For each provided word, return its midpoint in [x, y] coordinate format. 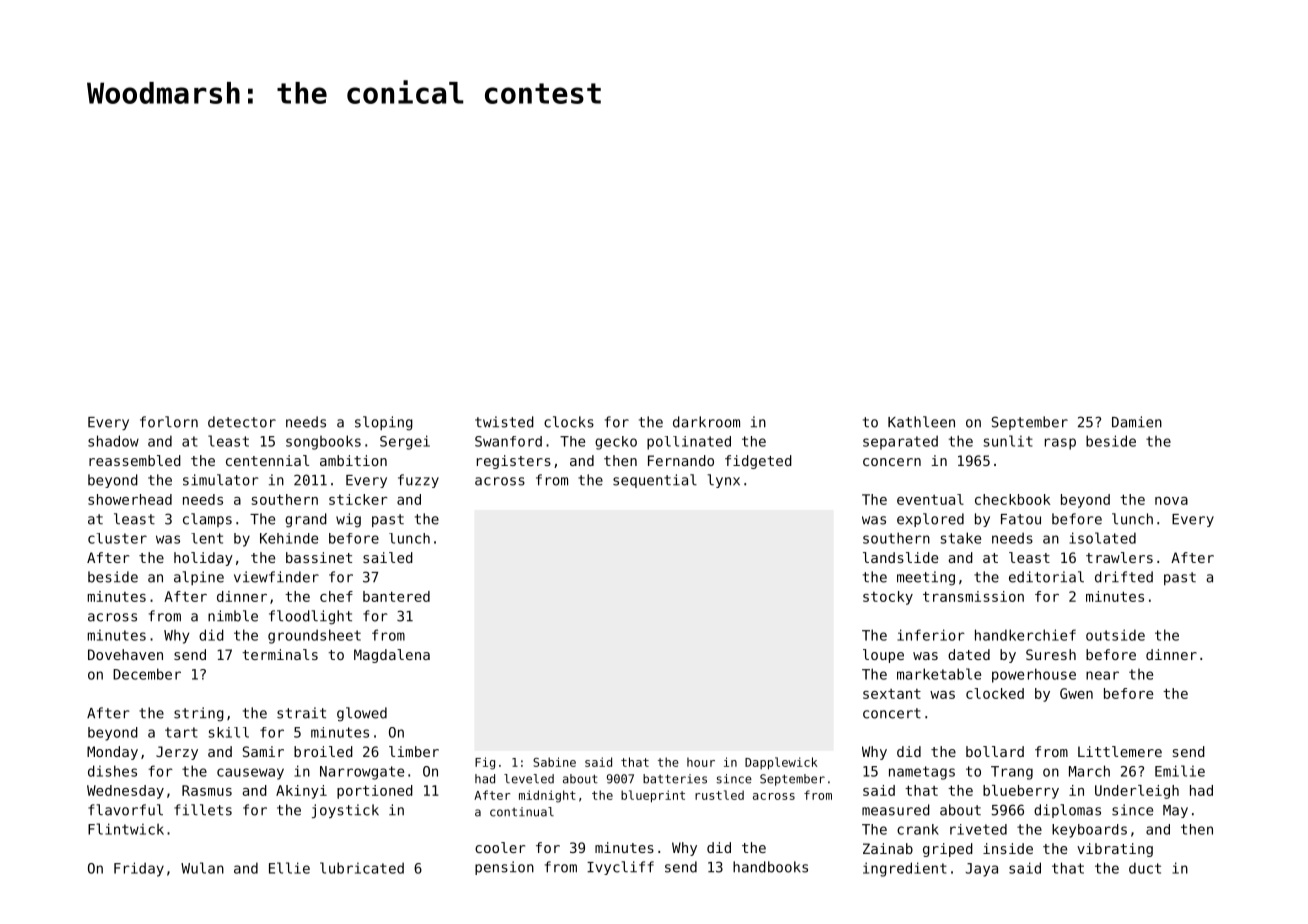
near [1102, 675]
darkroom [706, 422]
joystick [345, 811]
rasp [1060, 444]
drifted [1124, 577]
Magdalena [392, 656]
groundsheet [314, 636]
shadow [113, 441]
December [147, 674]
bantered [396, 596]
